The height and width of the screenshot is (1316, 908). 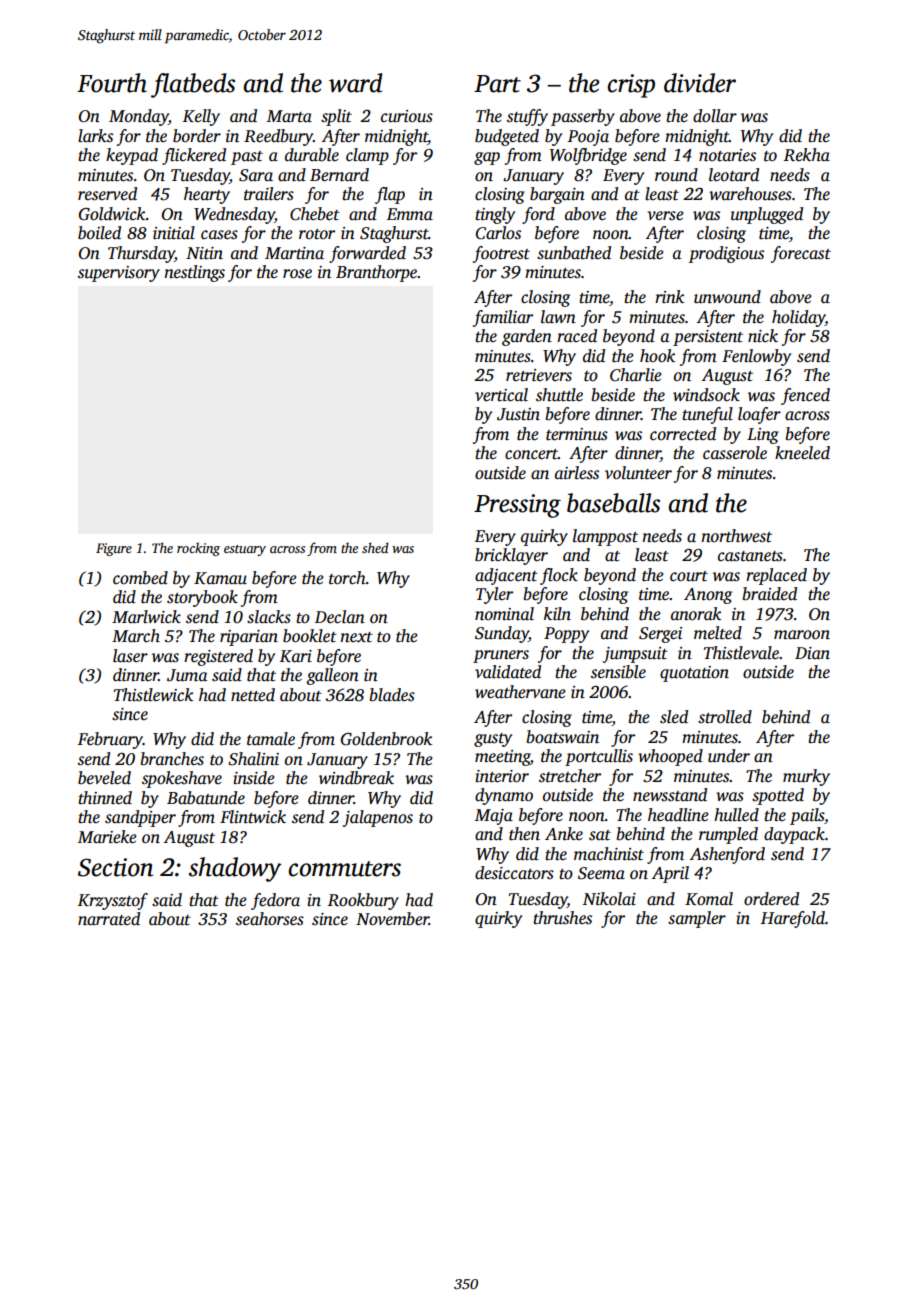 What do you see at coordinates (340, 617) in the screenshot?
I see `Declan` at bounding box center [340, 617].
